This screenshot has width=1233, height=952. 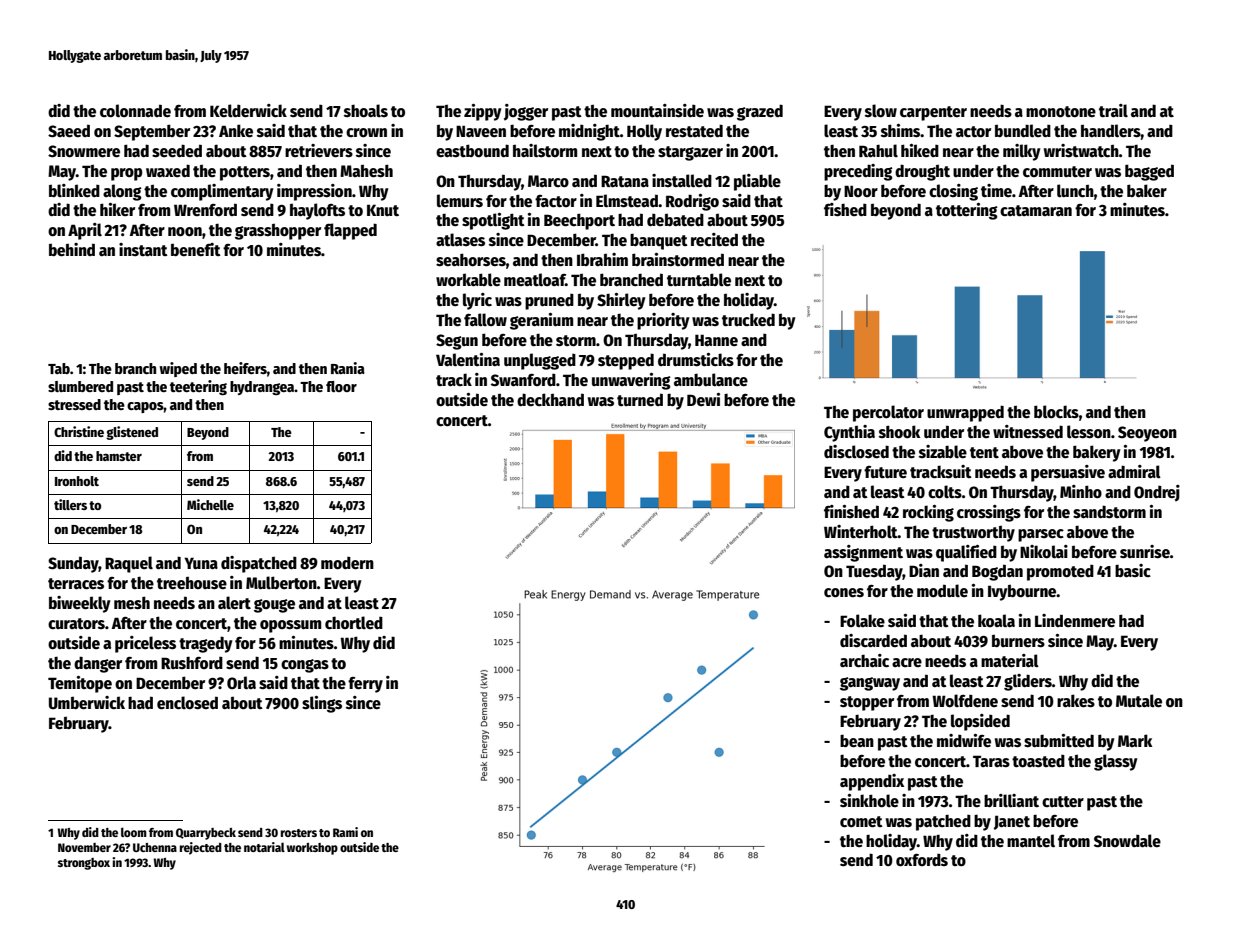 I want to click on blocks, so click(x=1056, y=411).
